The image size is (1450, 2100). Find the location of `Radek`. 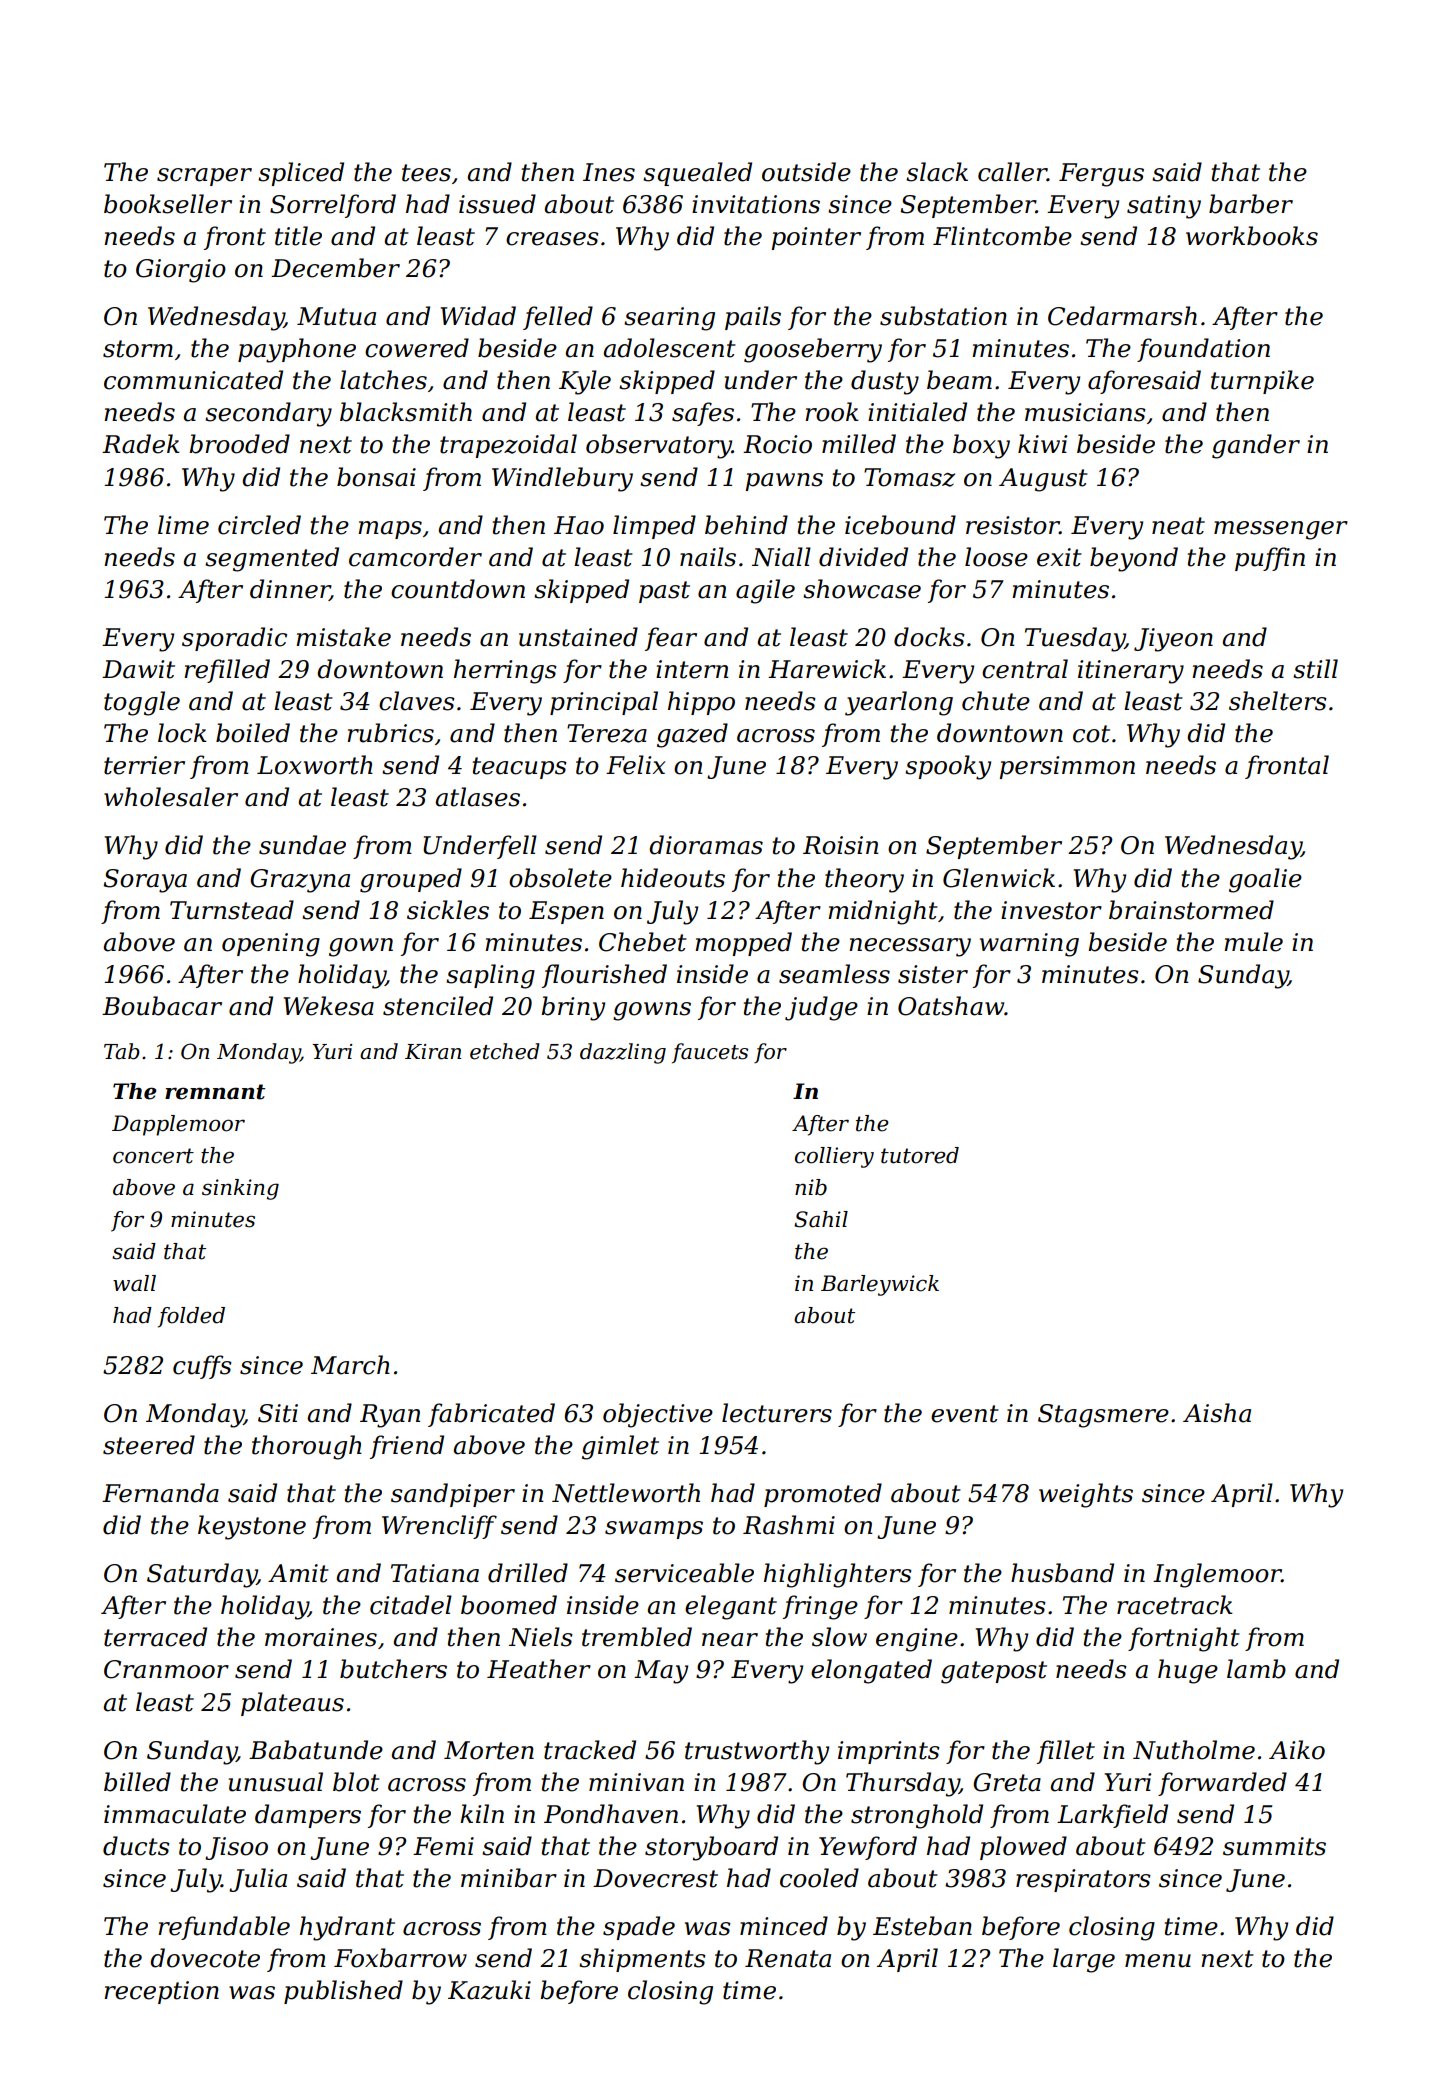

Radek is located at coordinates (141, 444).
